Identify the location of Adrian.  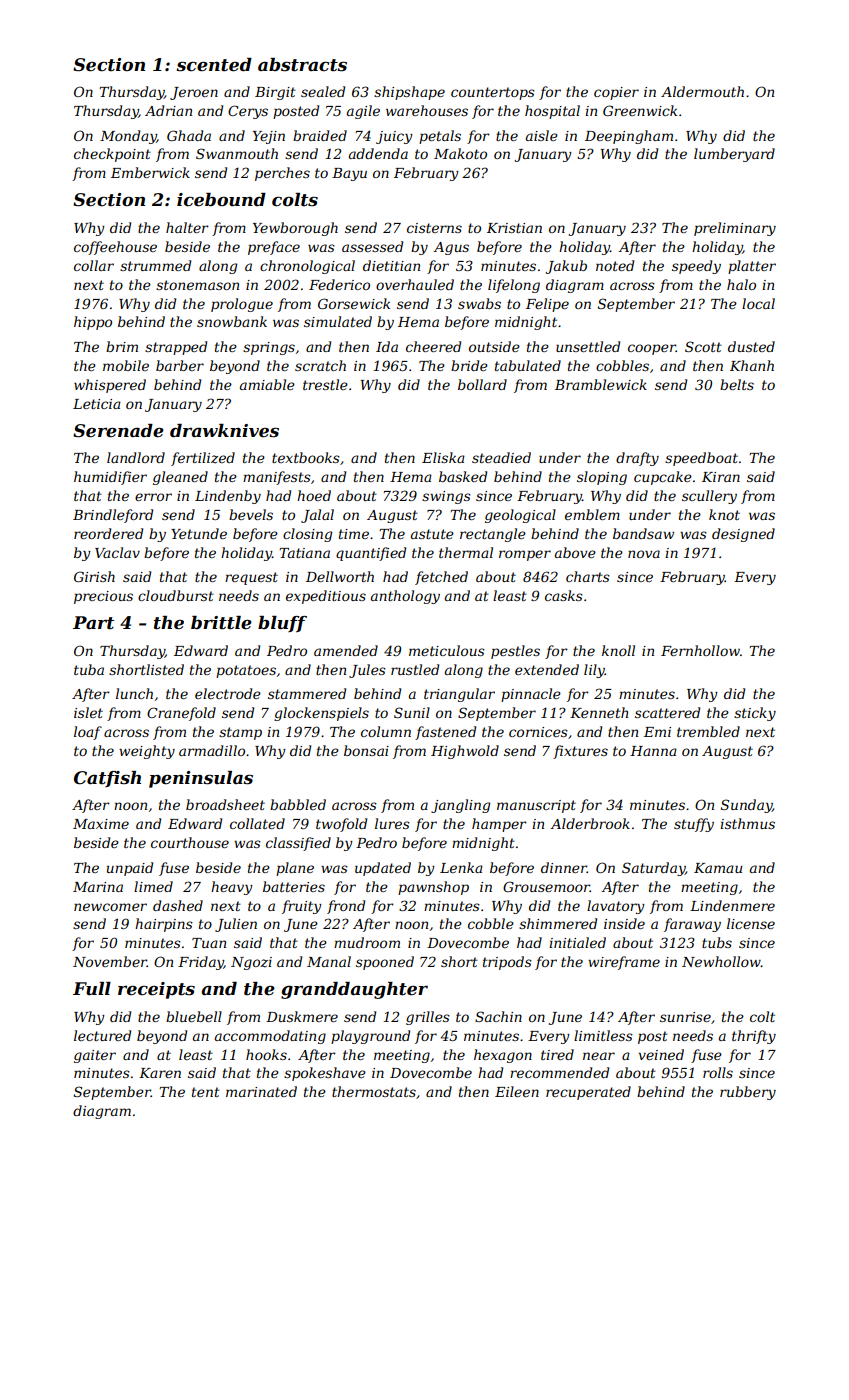
(168, 110).
